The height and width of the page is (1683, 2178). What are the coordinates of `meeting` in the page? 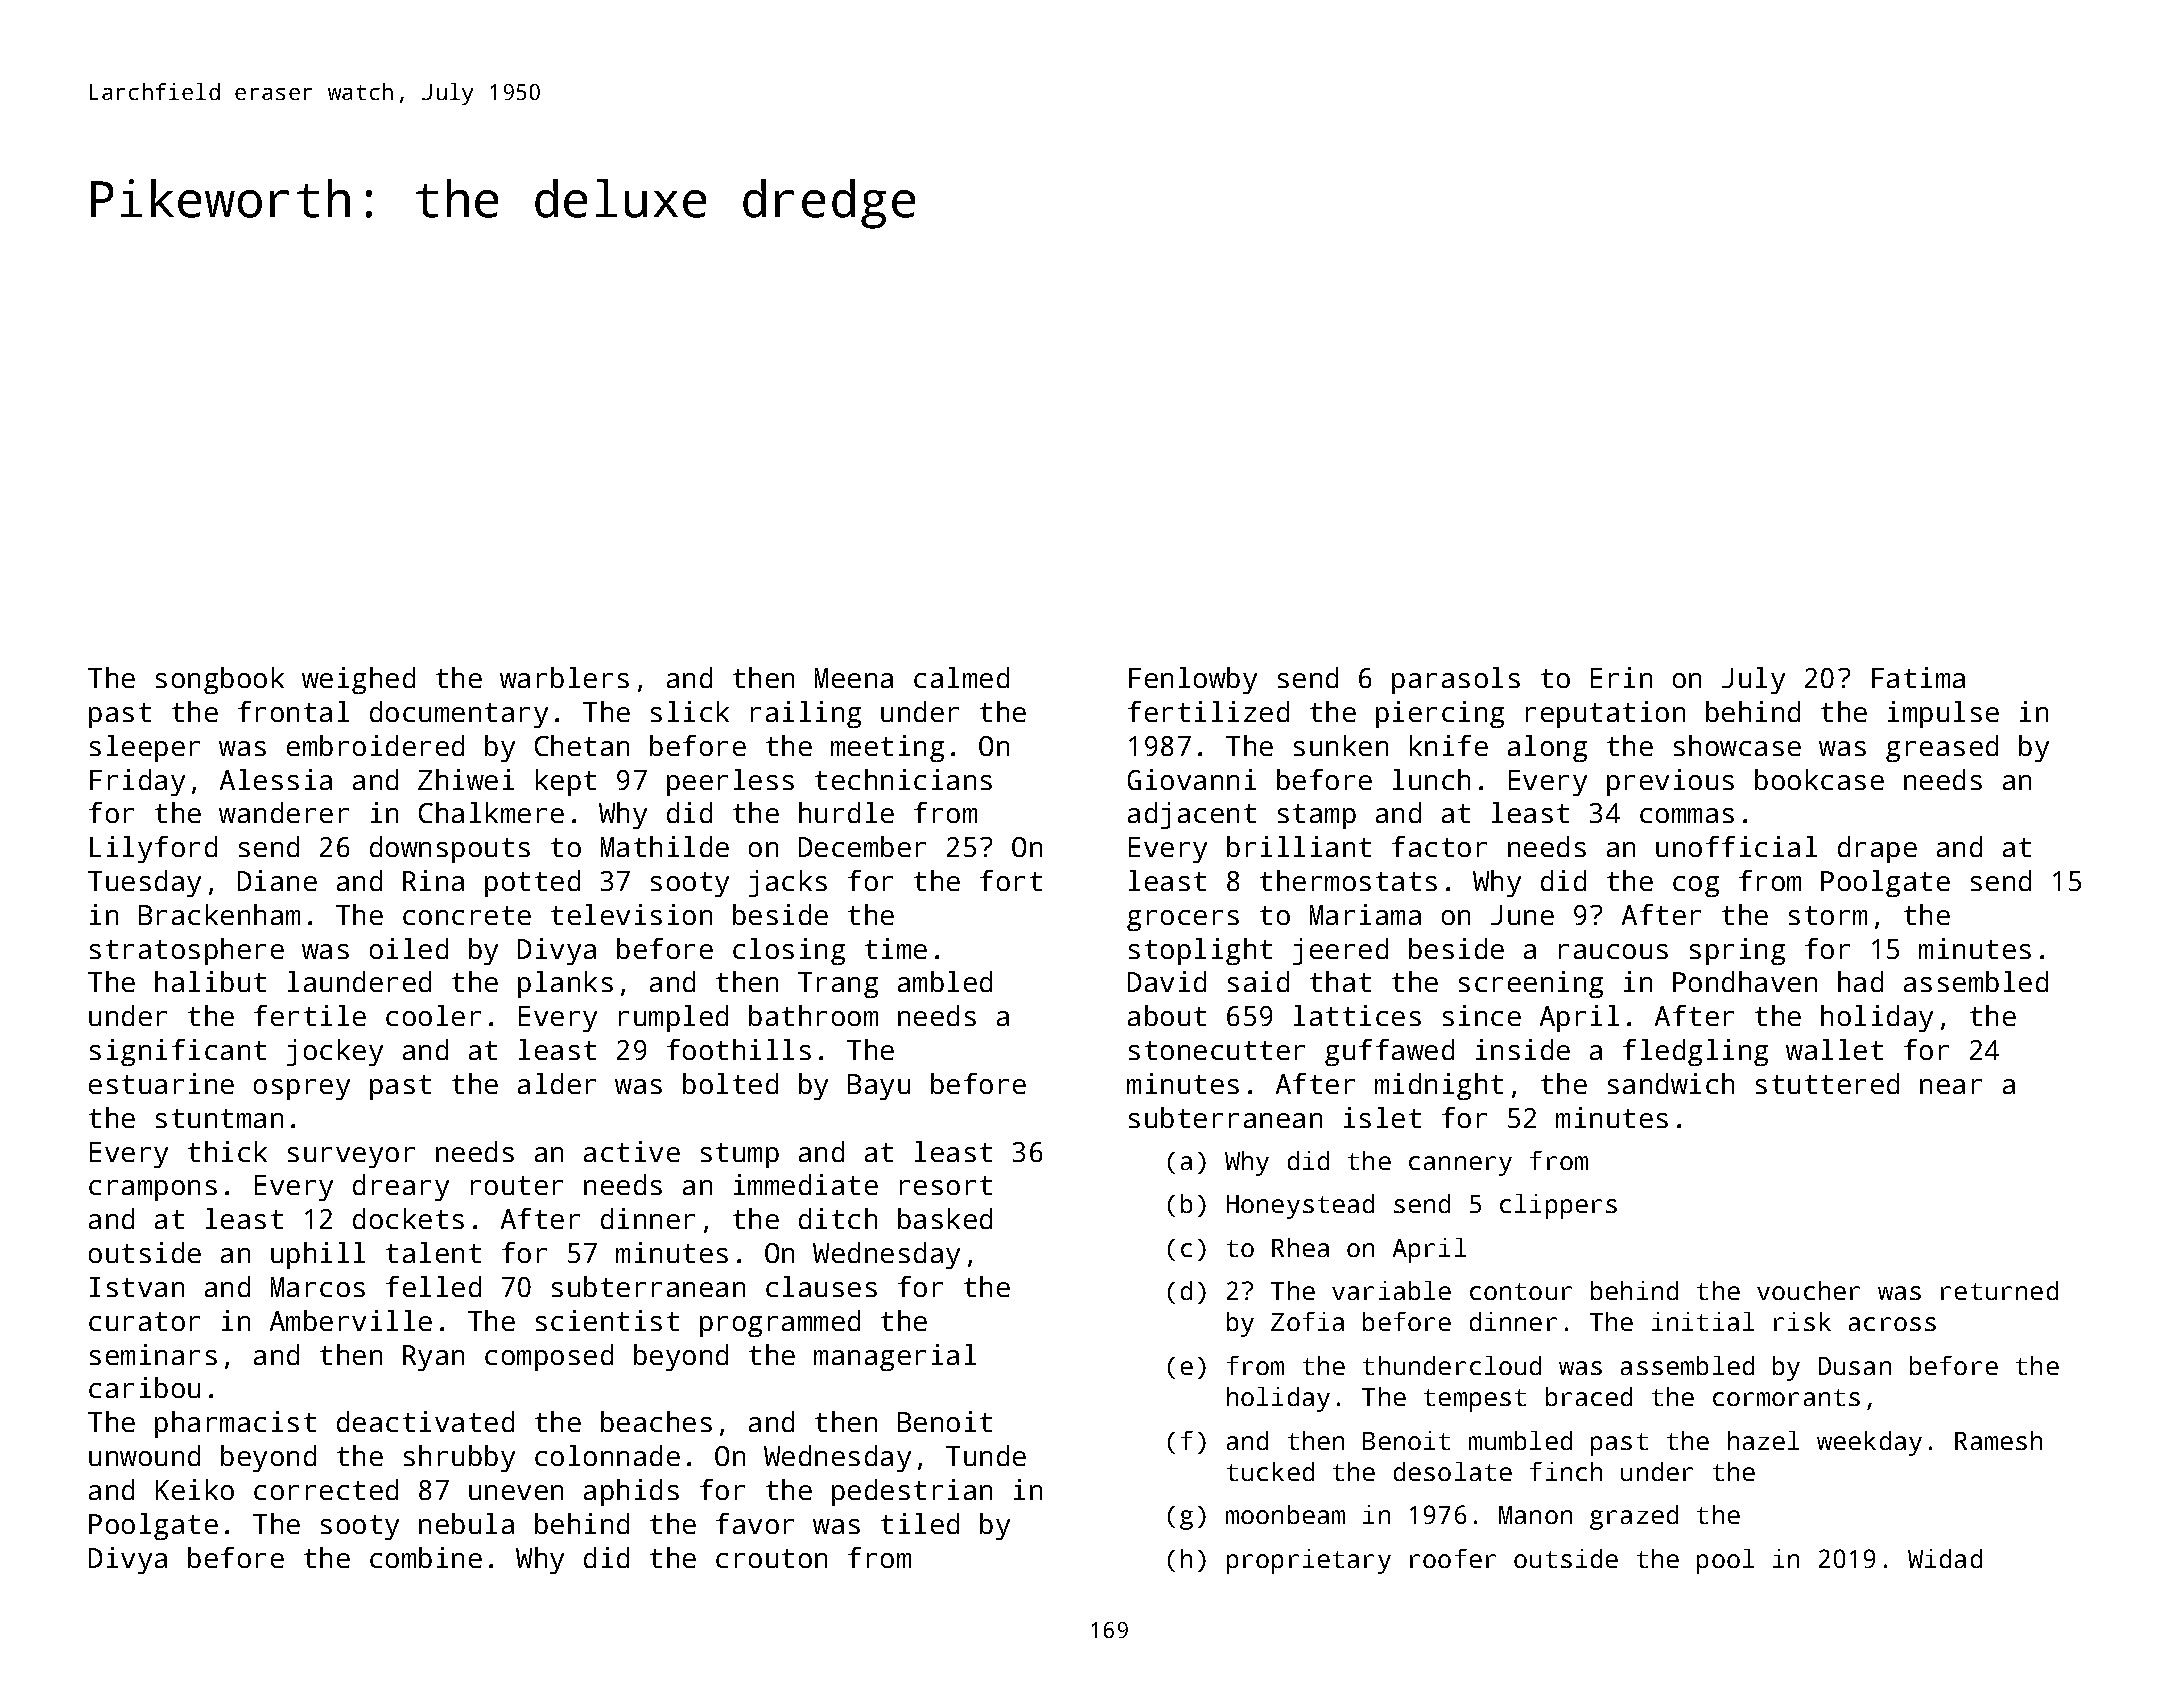 It's located at (887, 748).
